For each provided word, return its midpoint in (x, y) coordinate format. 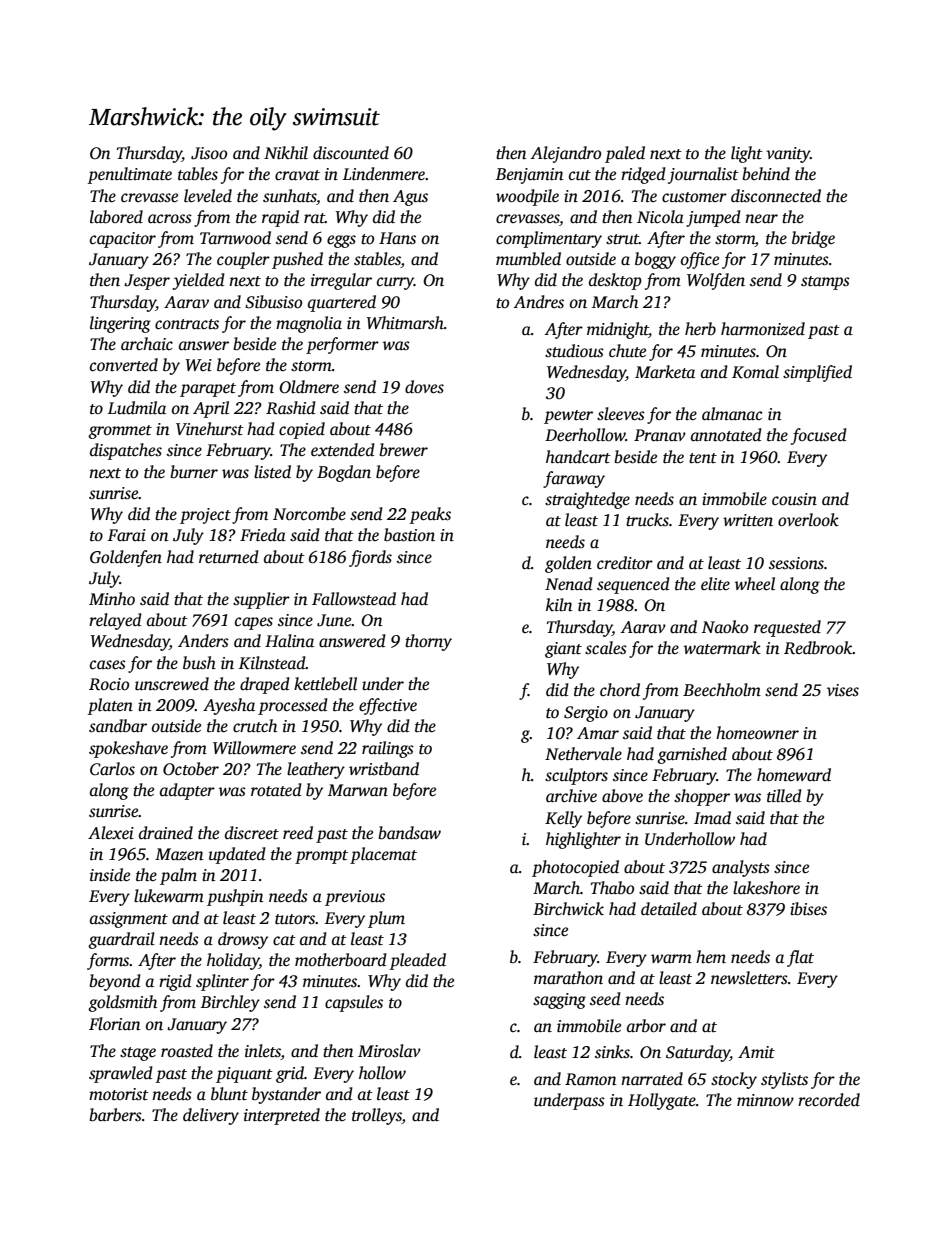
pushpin (235, 897)
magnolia (309, 324)
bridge (813, 239)
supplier (261, 600)
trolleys (377, 1116)
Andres (539, 302)
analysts (741, 868)
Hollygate (662, 1101)
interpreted (282, 1116)
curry (395, 283)
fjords (370, 558)
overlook (808, 520)
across (170, 219)
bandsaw (409, 833)
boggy (655, 260)
